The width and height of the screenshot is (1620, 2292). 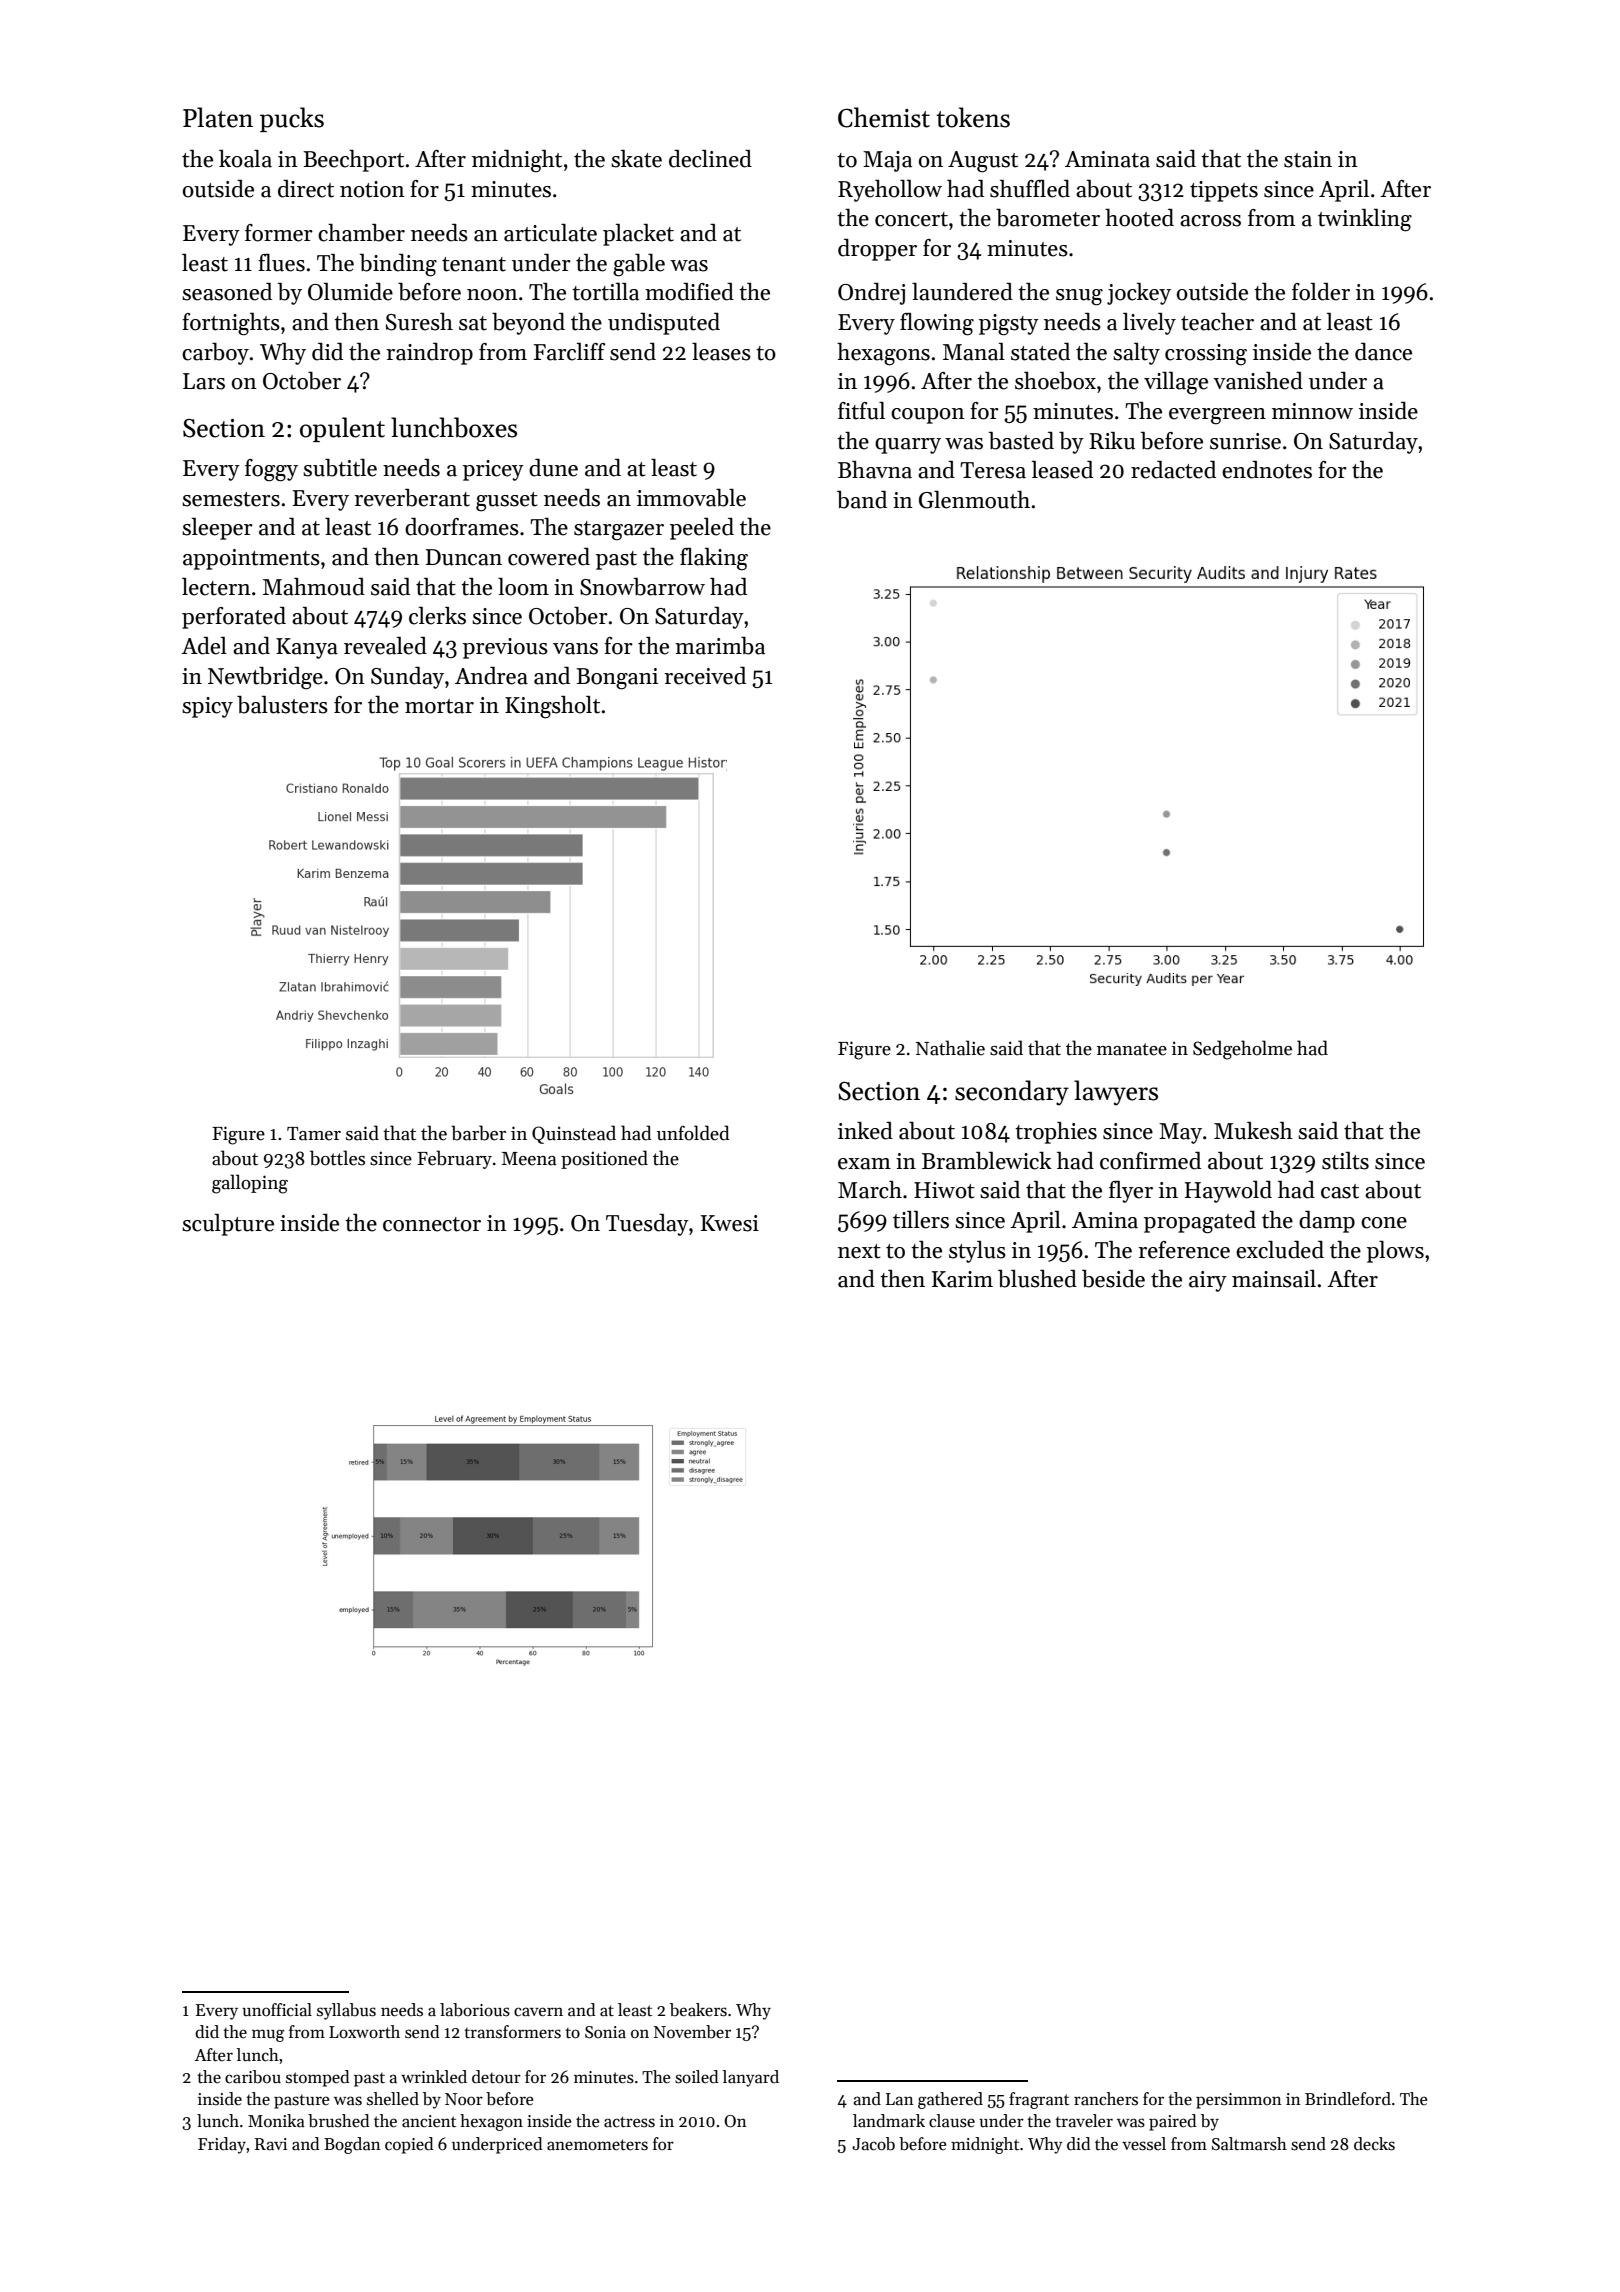 What do you see at coordinates (1037, 1279) in the screenshot?
I see `blushed` at bounding box center [1037, 1279].
